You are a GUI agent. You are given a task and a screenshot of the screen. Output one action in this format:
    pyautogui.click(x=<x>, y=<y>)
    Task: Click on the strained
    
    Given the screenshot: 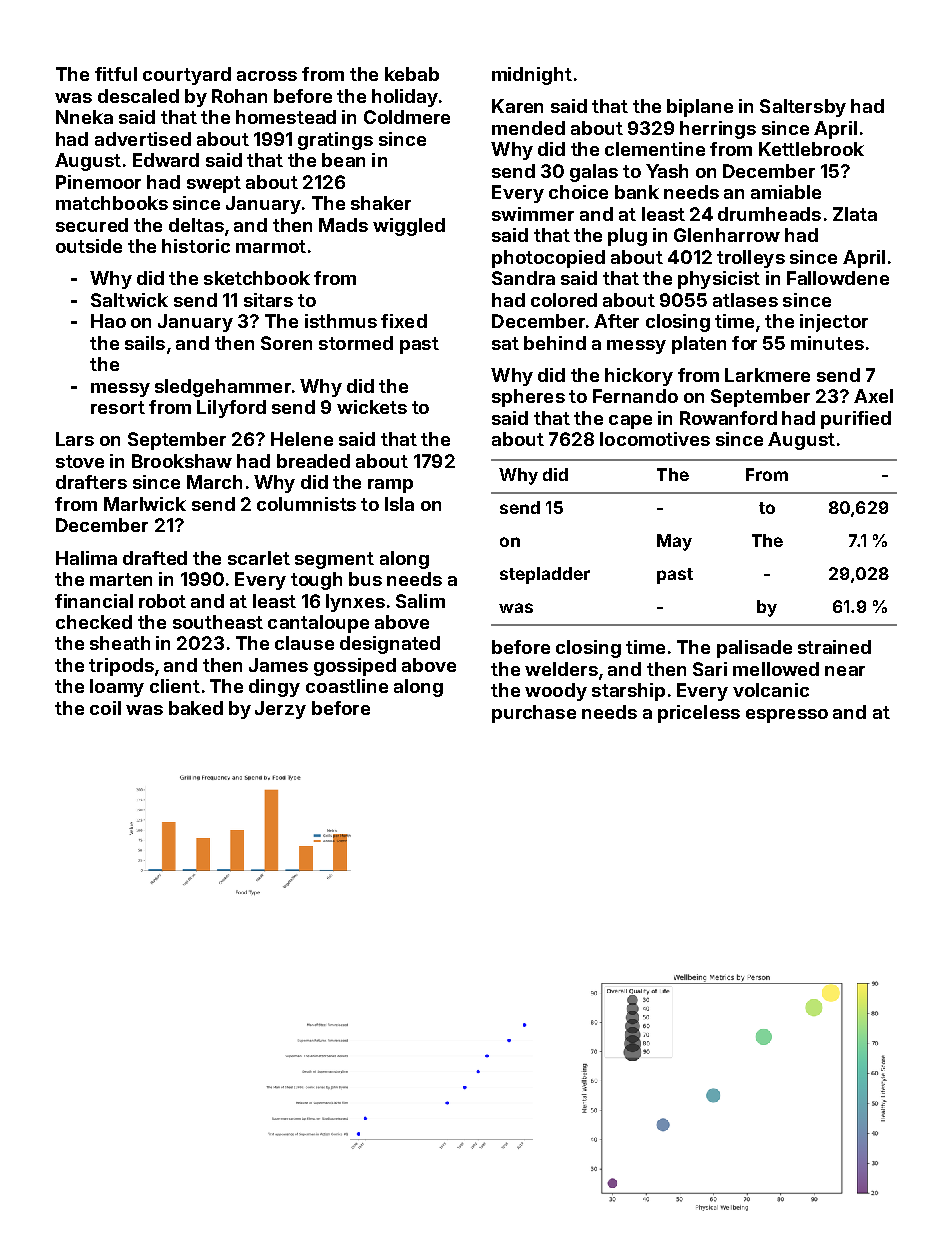 What is the action you would take?
    pyautogui.click(x=834, y=647)
